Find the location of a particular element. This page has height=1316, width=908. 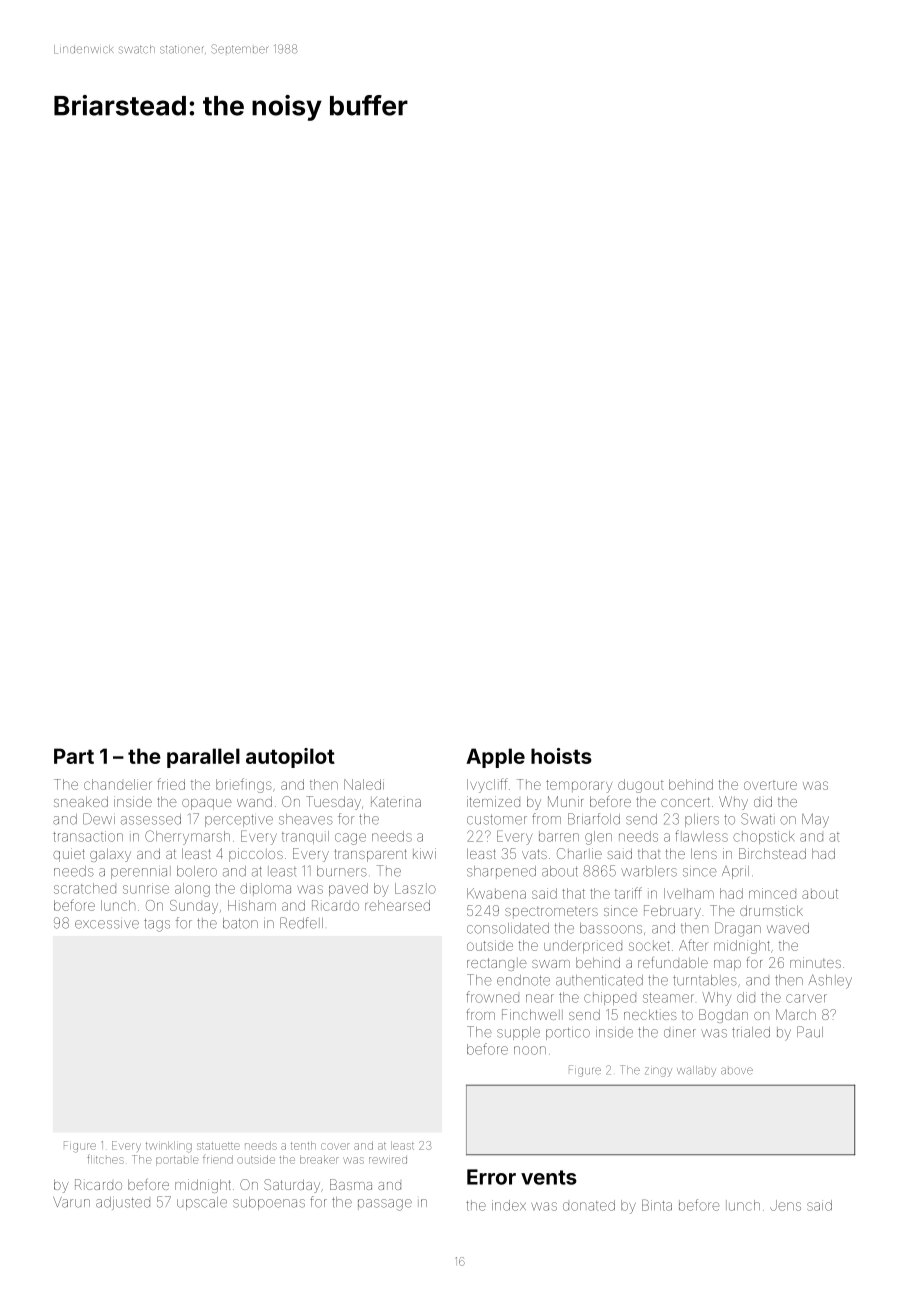

overture is located at coordinates (770, 785).
